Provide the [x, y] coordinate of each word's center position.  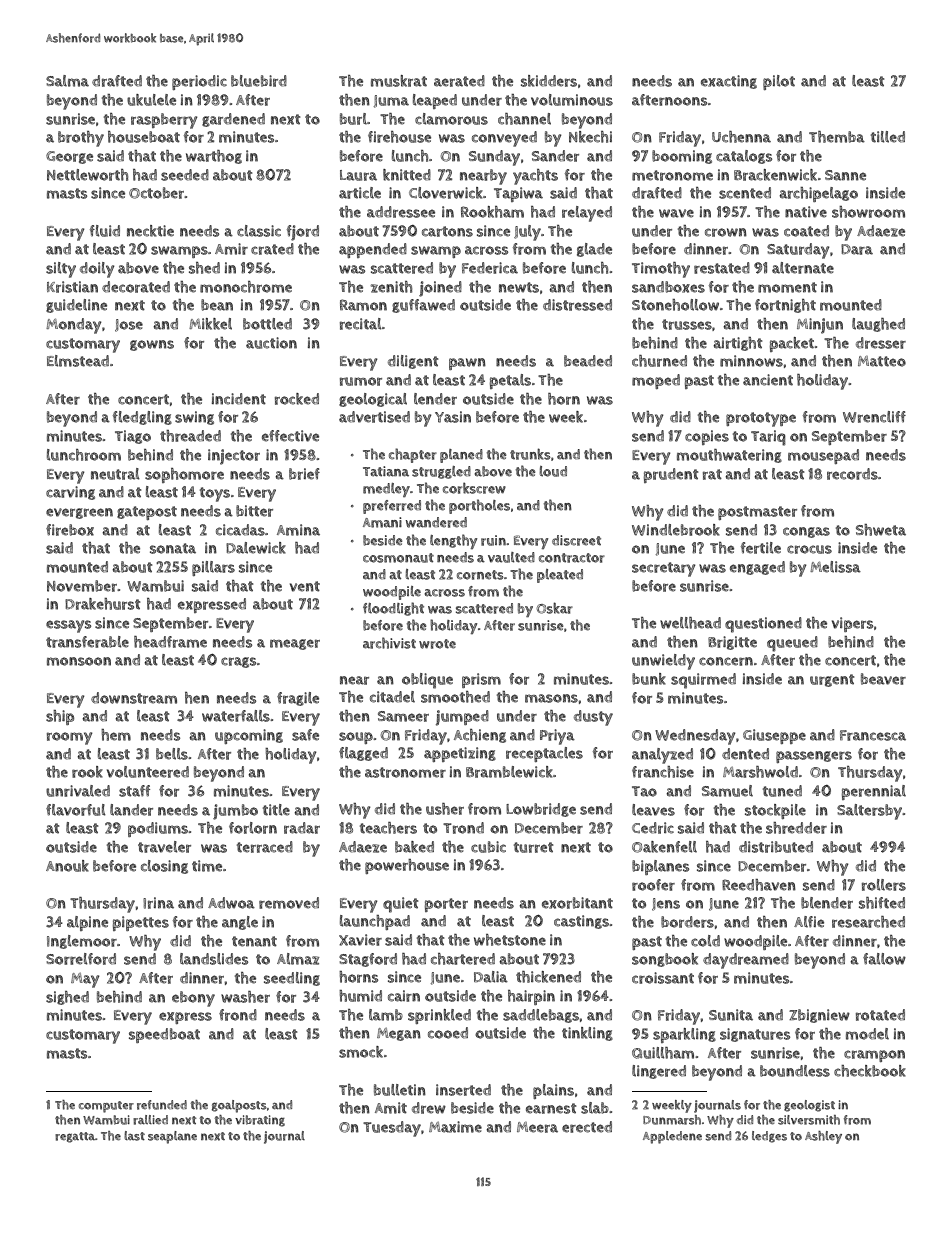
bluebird [259, 81]
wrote [437, 644]
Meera [537, 1127]
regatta [75, 1137]
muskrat [399, 81]
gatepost [147, 513]
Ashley [823, 1137]
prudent [671, 475]
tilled [888, 137]
